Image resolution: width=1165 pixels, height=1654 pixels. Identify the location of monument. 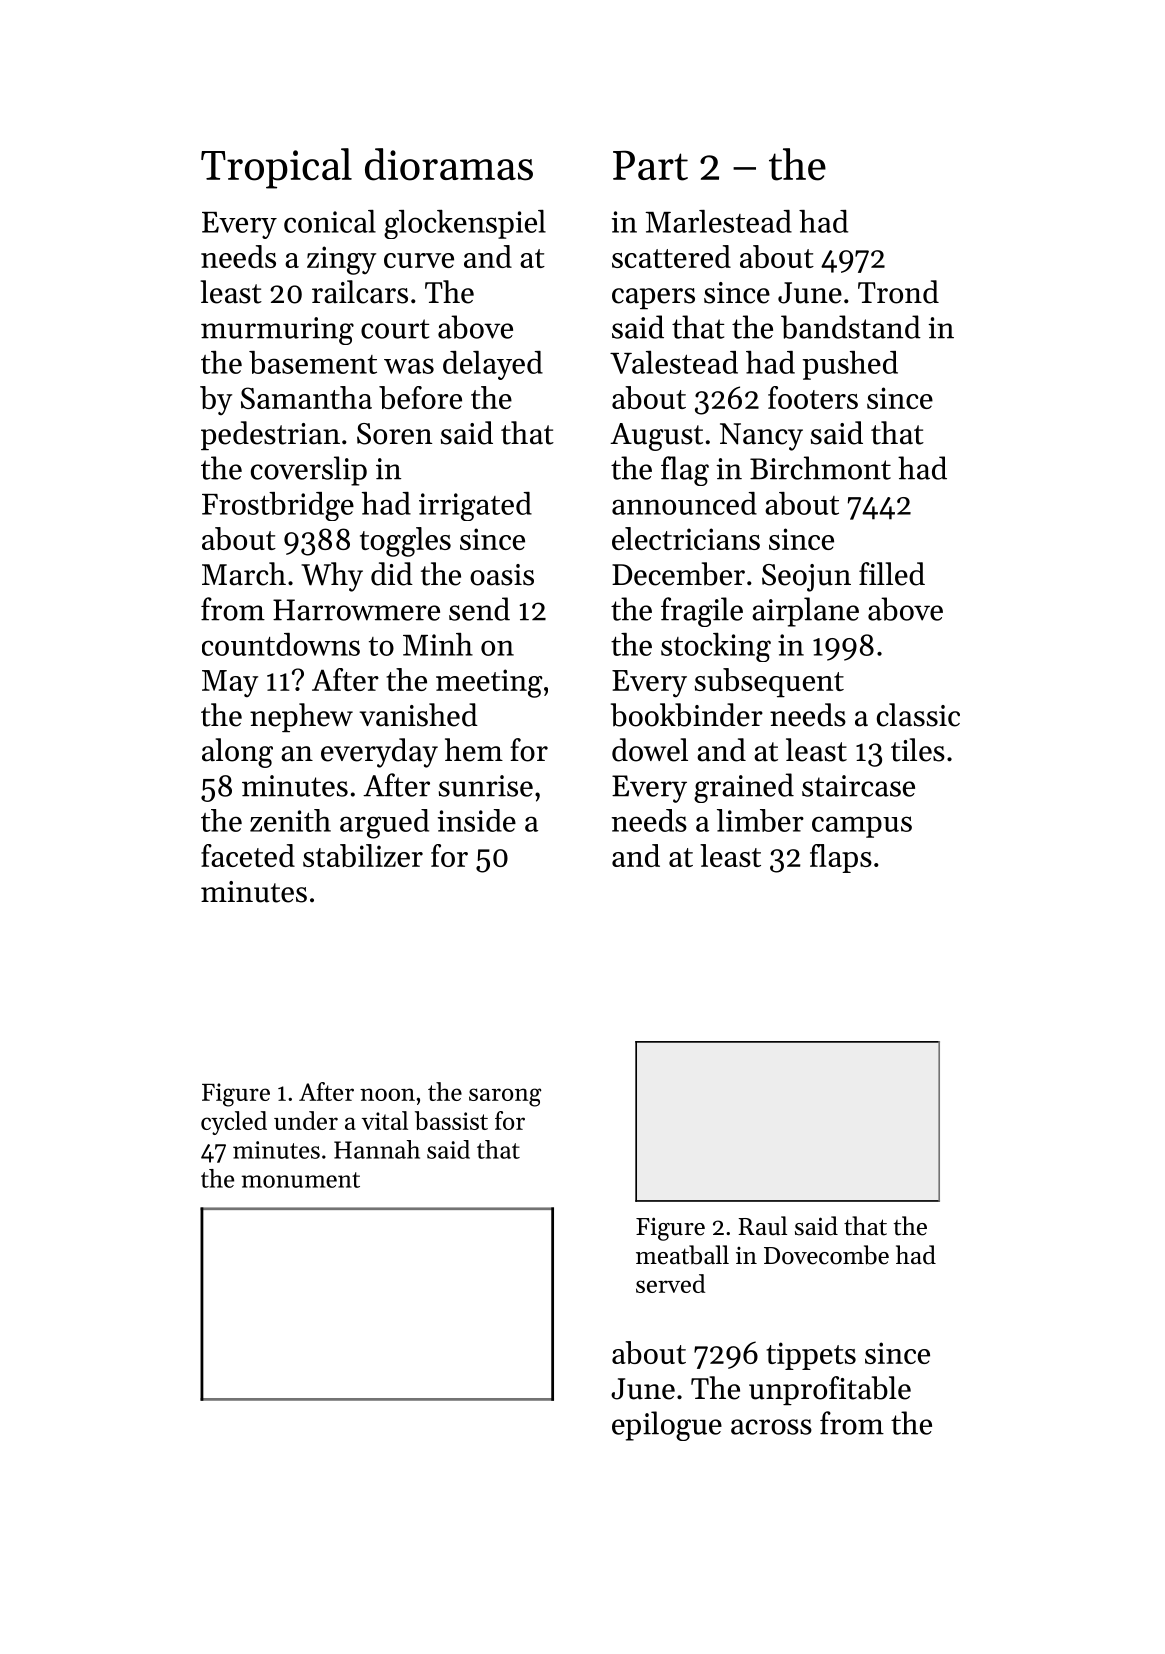
(300, 1180).
